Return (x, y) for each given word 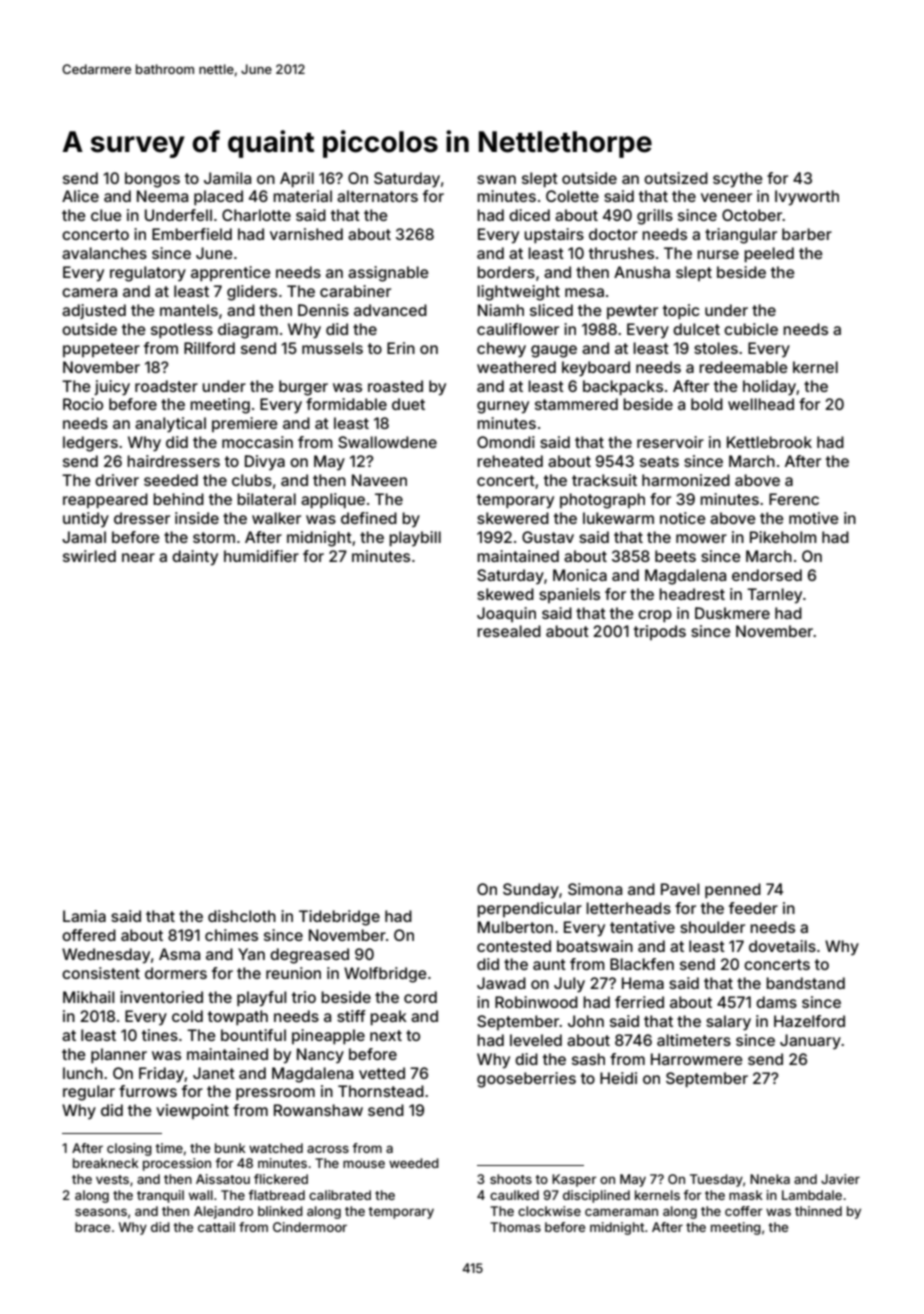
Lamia (84, 916)
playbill (415, 539)
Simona (595, 889)
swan (496, 179)
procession (177, 1164)
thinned (818, 1211)
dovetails (782, 946)
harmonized (686, 480)
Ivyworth (807, 198)
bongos (152, 180)
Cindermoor (310, 1227)
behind (178, 499)
